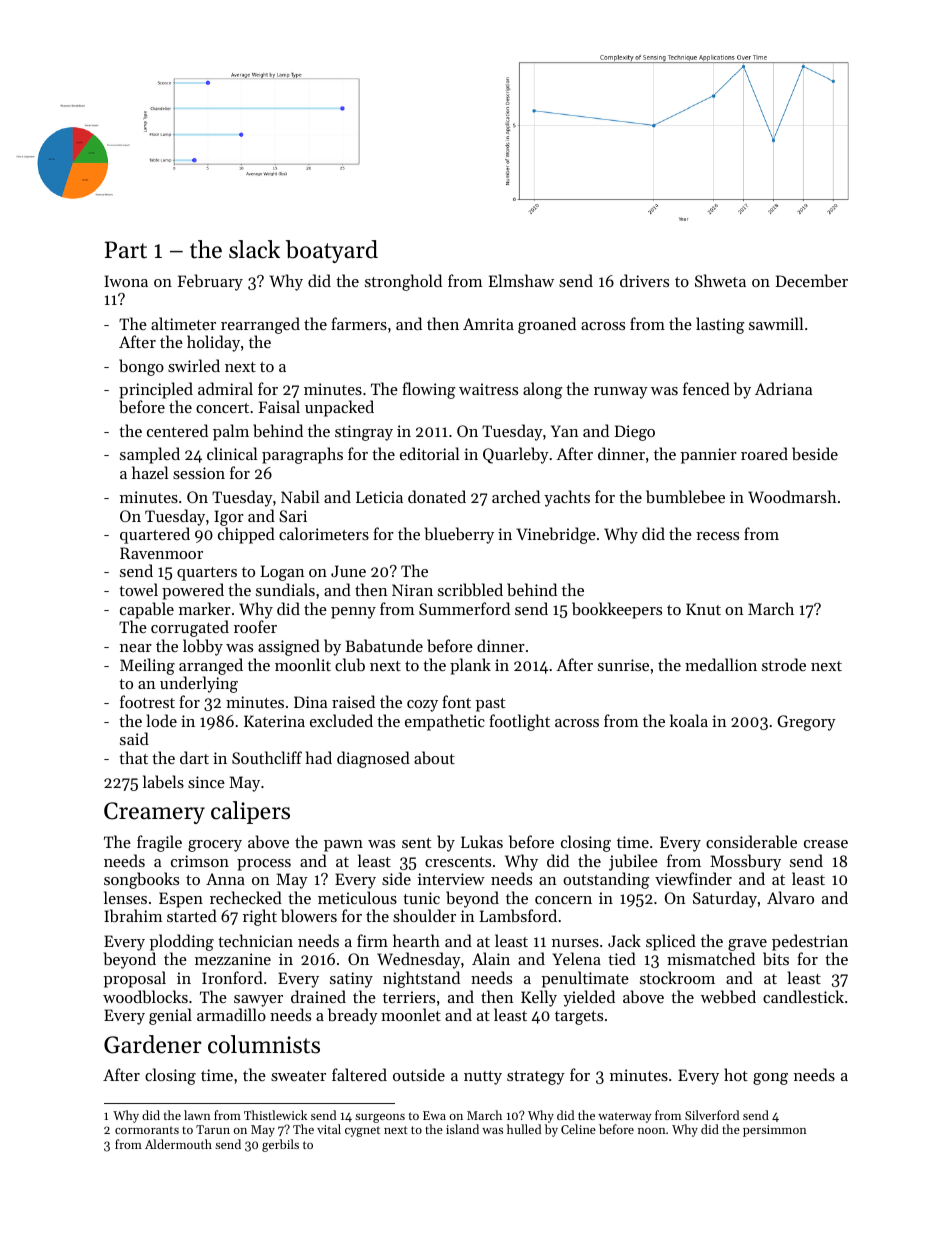 This screenshot has width=952, height=1233. Describe the element at coordinates (412, 590) in the screenshot. I see `Niran` at that location.
